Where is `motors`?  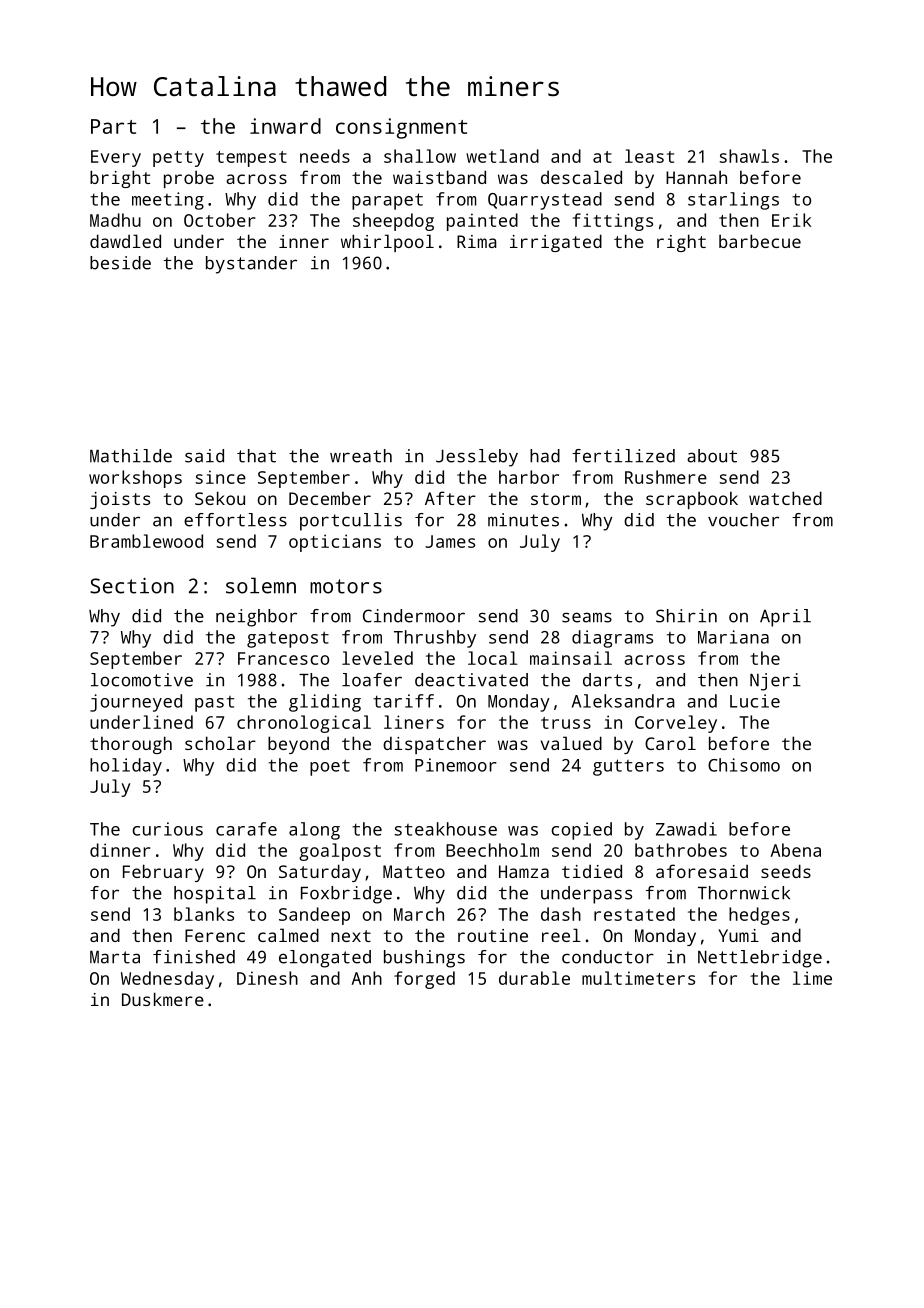 motors is located at coordinates (346, 586).
